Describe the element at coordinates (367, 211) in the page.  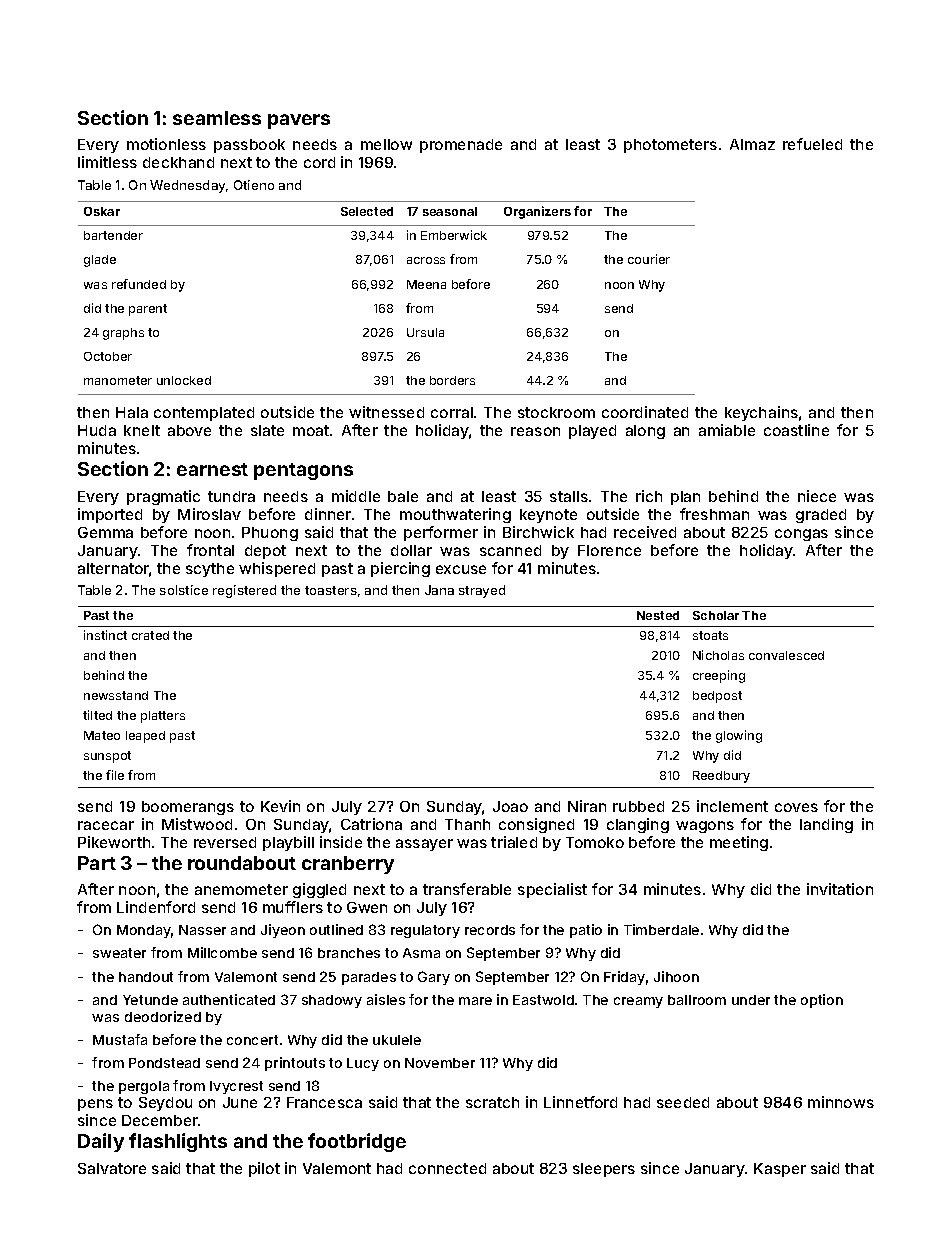
I see `Selected` at that location.
